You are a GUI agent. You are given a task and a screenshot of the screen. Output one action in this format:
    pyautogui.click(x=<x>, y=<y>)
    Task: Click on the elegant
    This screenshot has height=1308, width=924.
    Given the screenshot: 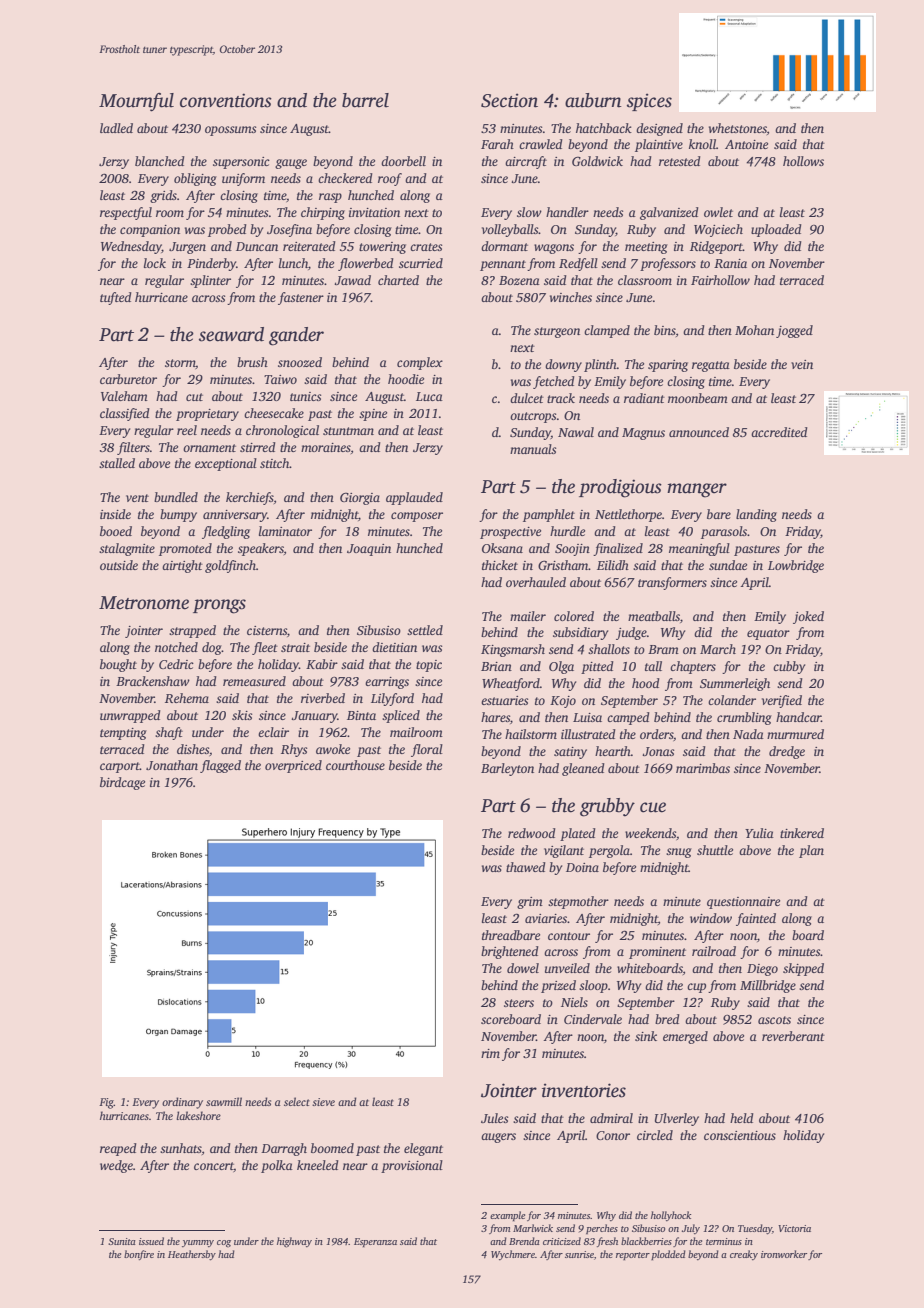 What is the action you would take?
    pyautogui.click(x=423, y=1149)
